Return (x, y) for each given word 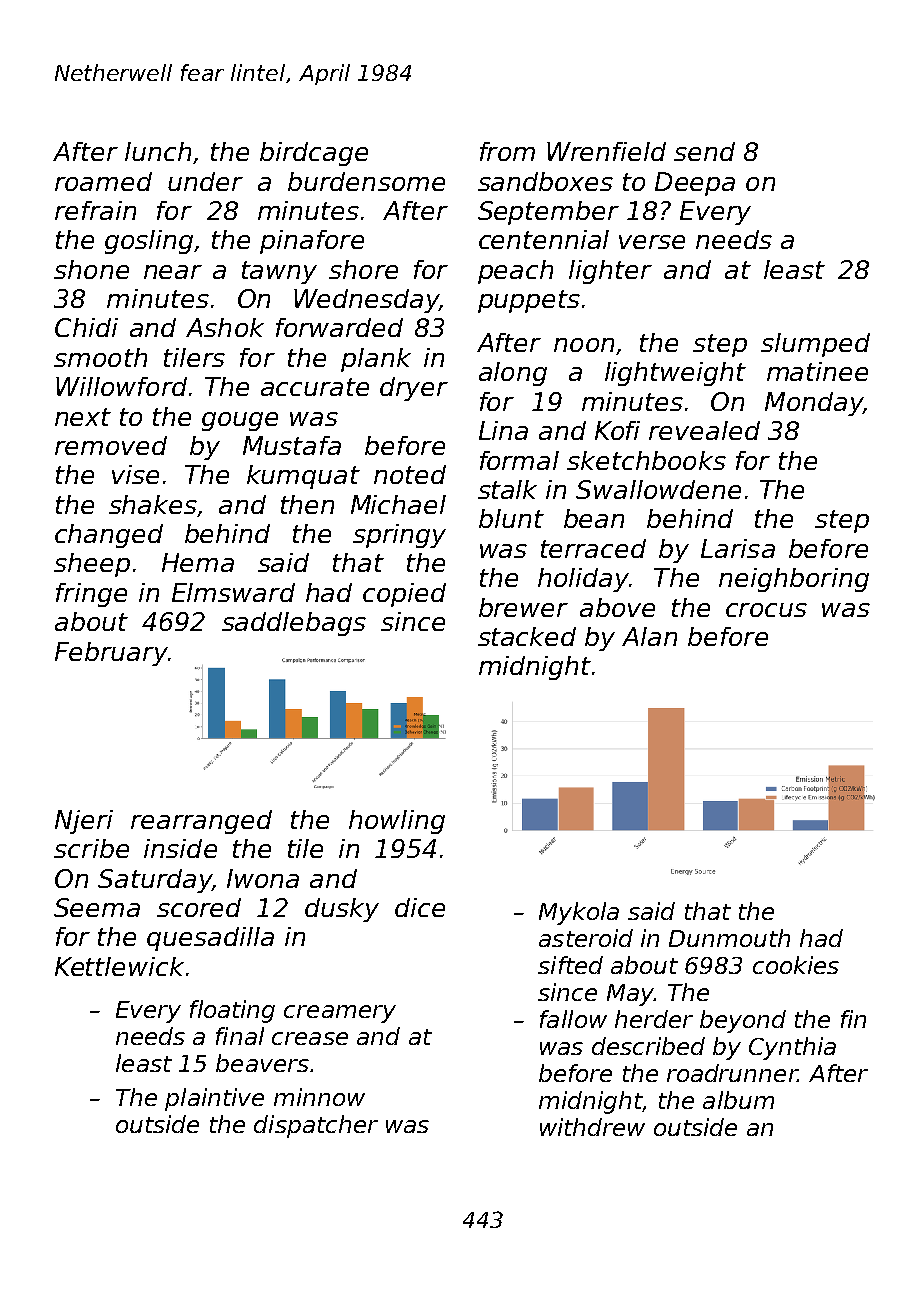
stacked (527, 636)
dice (420, 907)
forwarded (339, 327)
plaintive (214, 1099)
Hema (198, 562)
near (173, 272)
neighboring (794, 580)
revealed (704, 430)
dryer (414, 389)
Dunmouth (729, 938)
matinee (817, 371)
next (83, 417)
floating (232, 1011)
